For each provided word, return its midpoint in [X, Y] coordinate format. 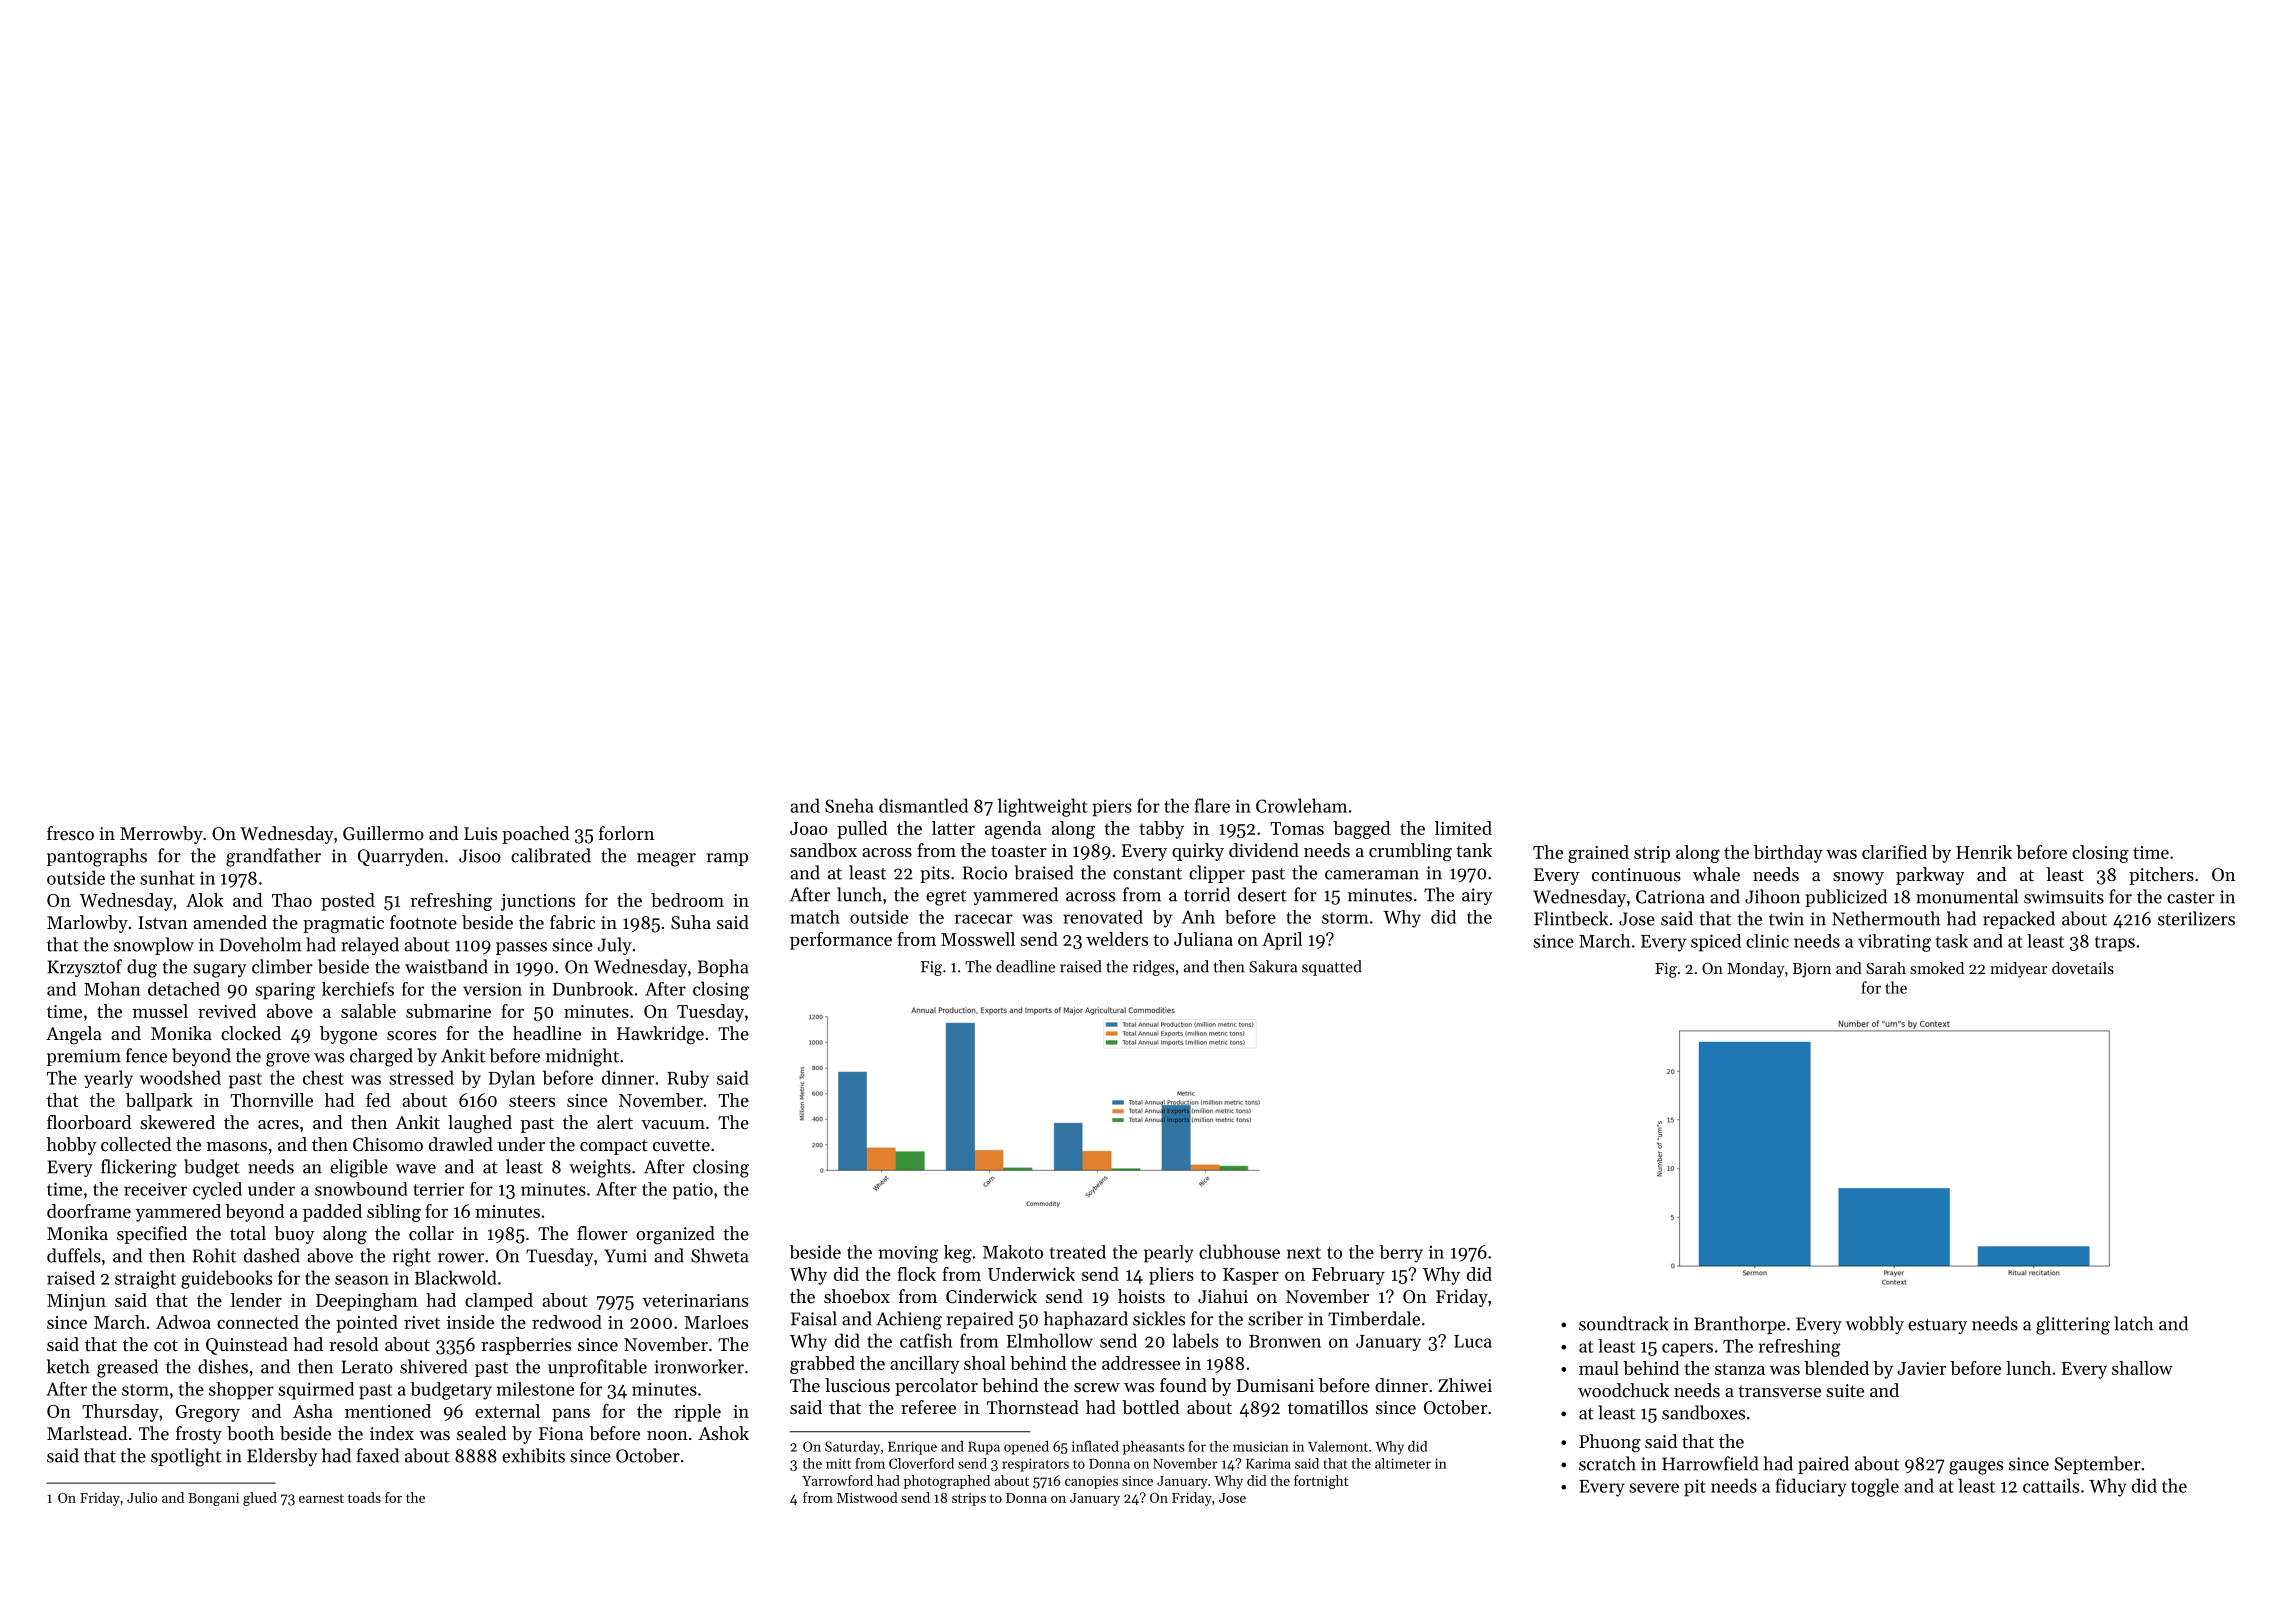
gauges [1976, 1468]
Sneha [849, 805]
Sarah [1886, 968]
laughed [480, 1124]
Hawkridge [660, 1035]
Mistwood [867, 1497]
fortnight [1321, 1482]
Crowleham [1301, 805]
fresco [70, 833]
